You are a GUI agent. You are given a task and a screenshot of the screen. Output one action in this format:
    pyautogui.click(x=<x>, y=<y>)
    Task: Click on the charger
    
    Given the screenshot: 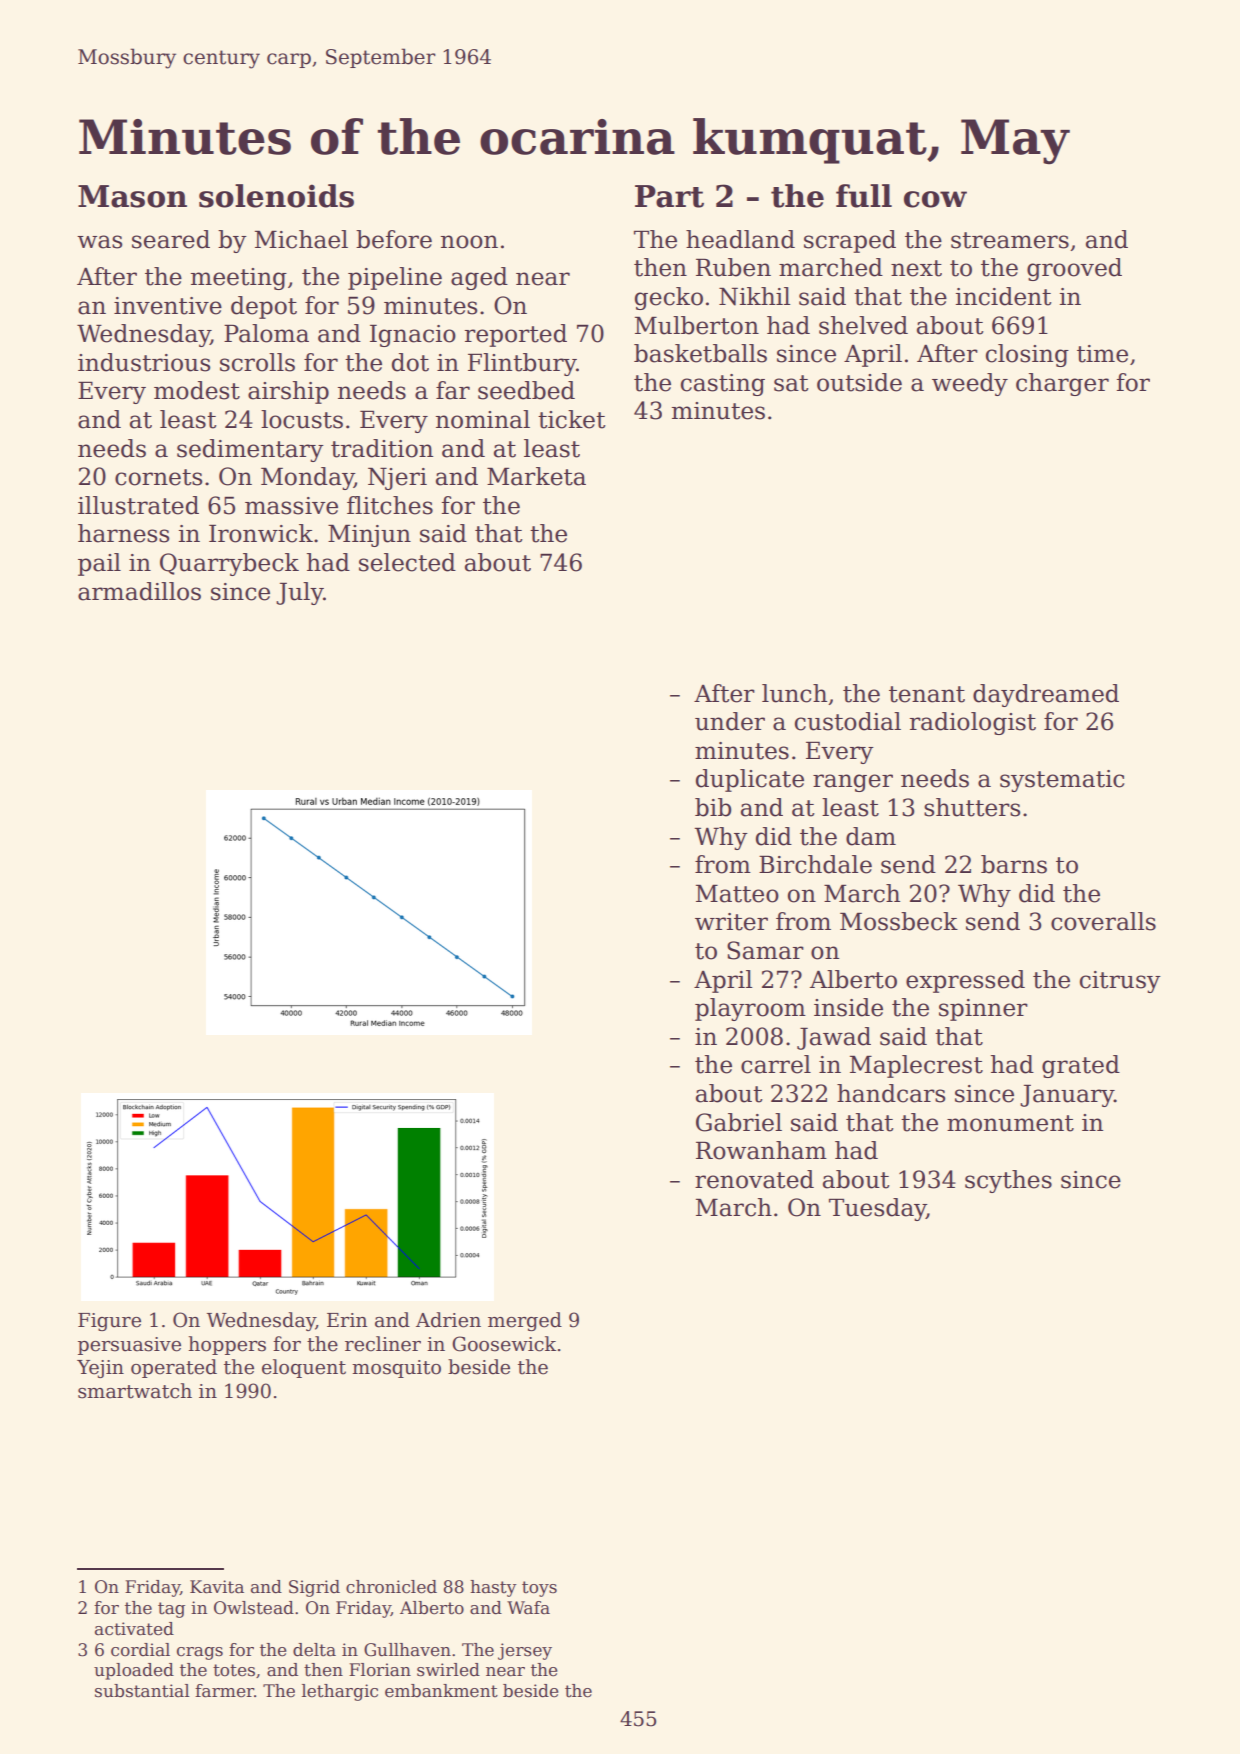 What is the action you would take?
    pyautogui.click(x=1062, y=384)
